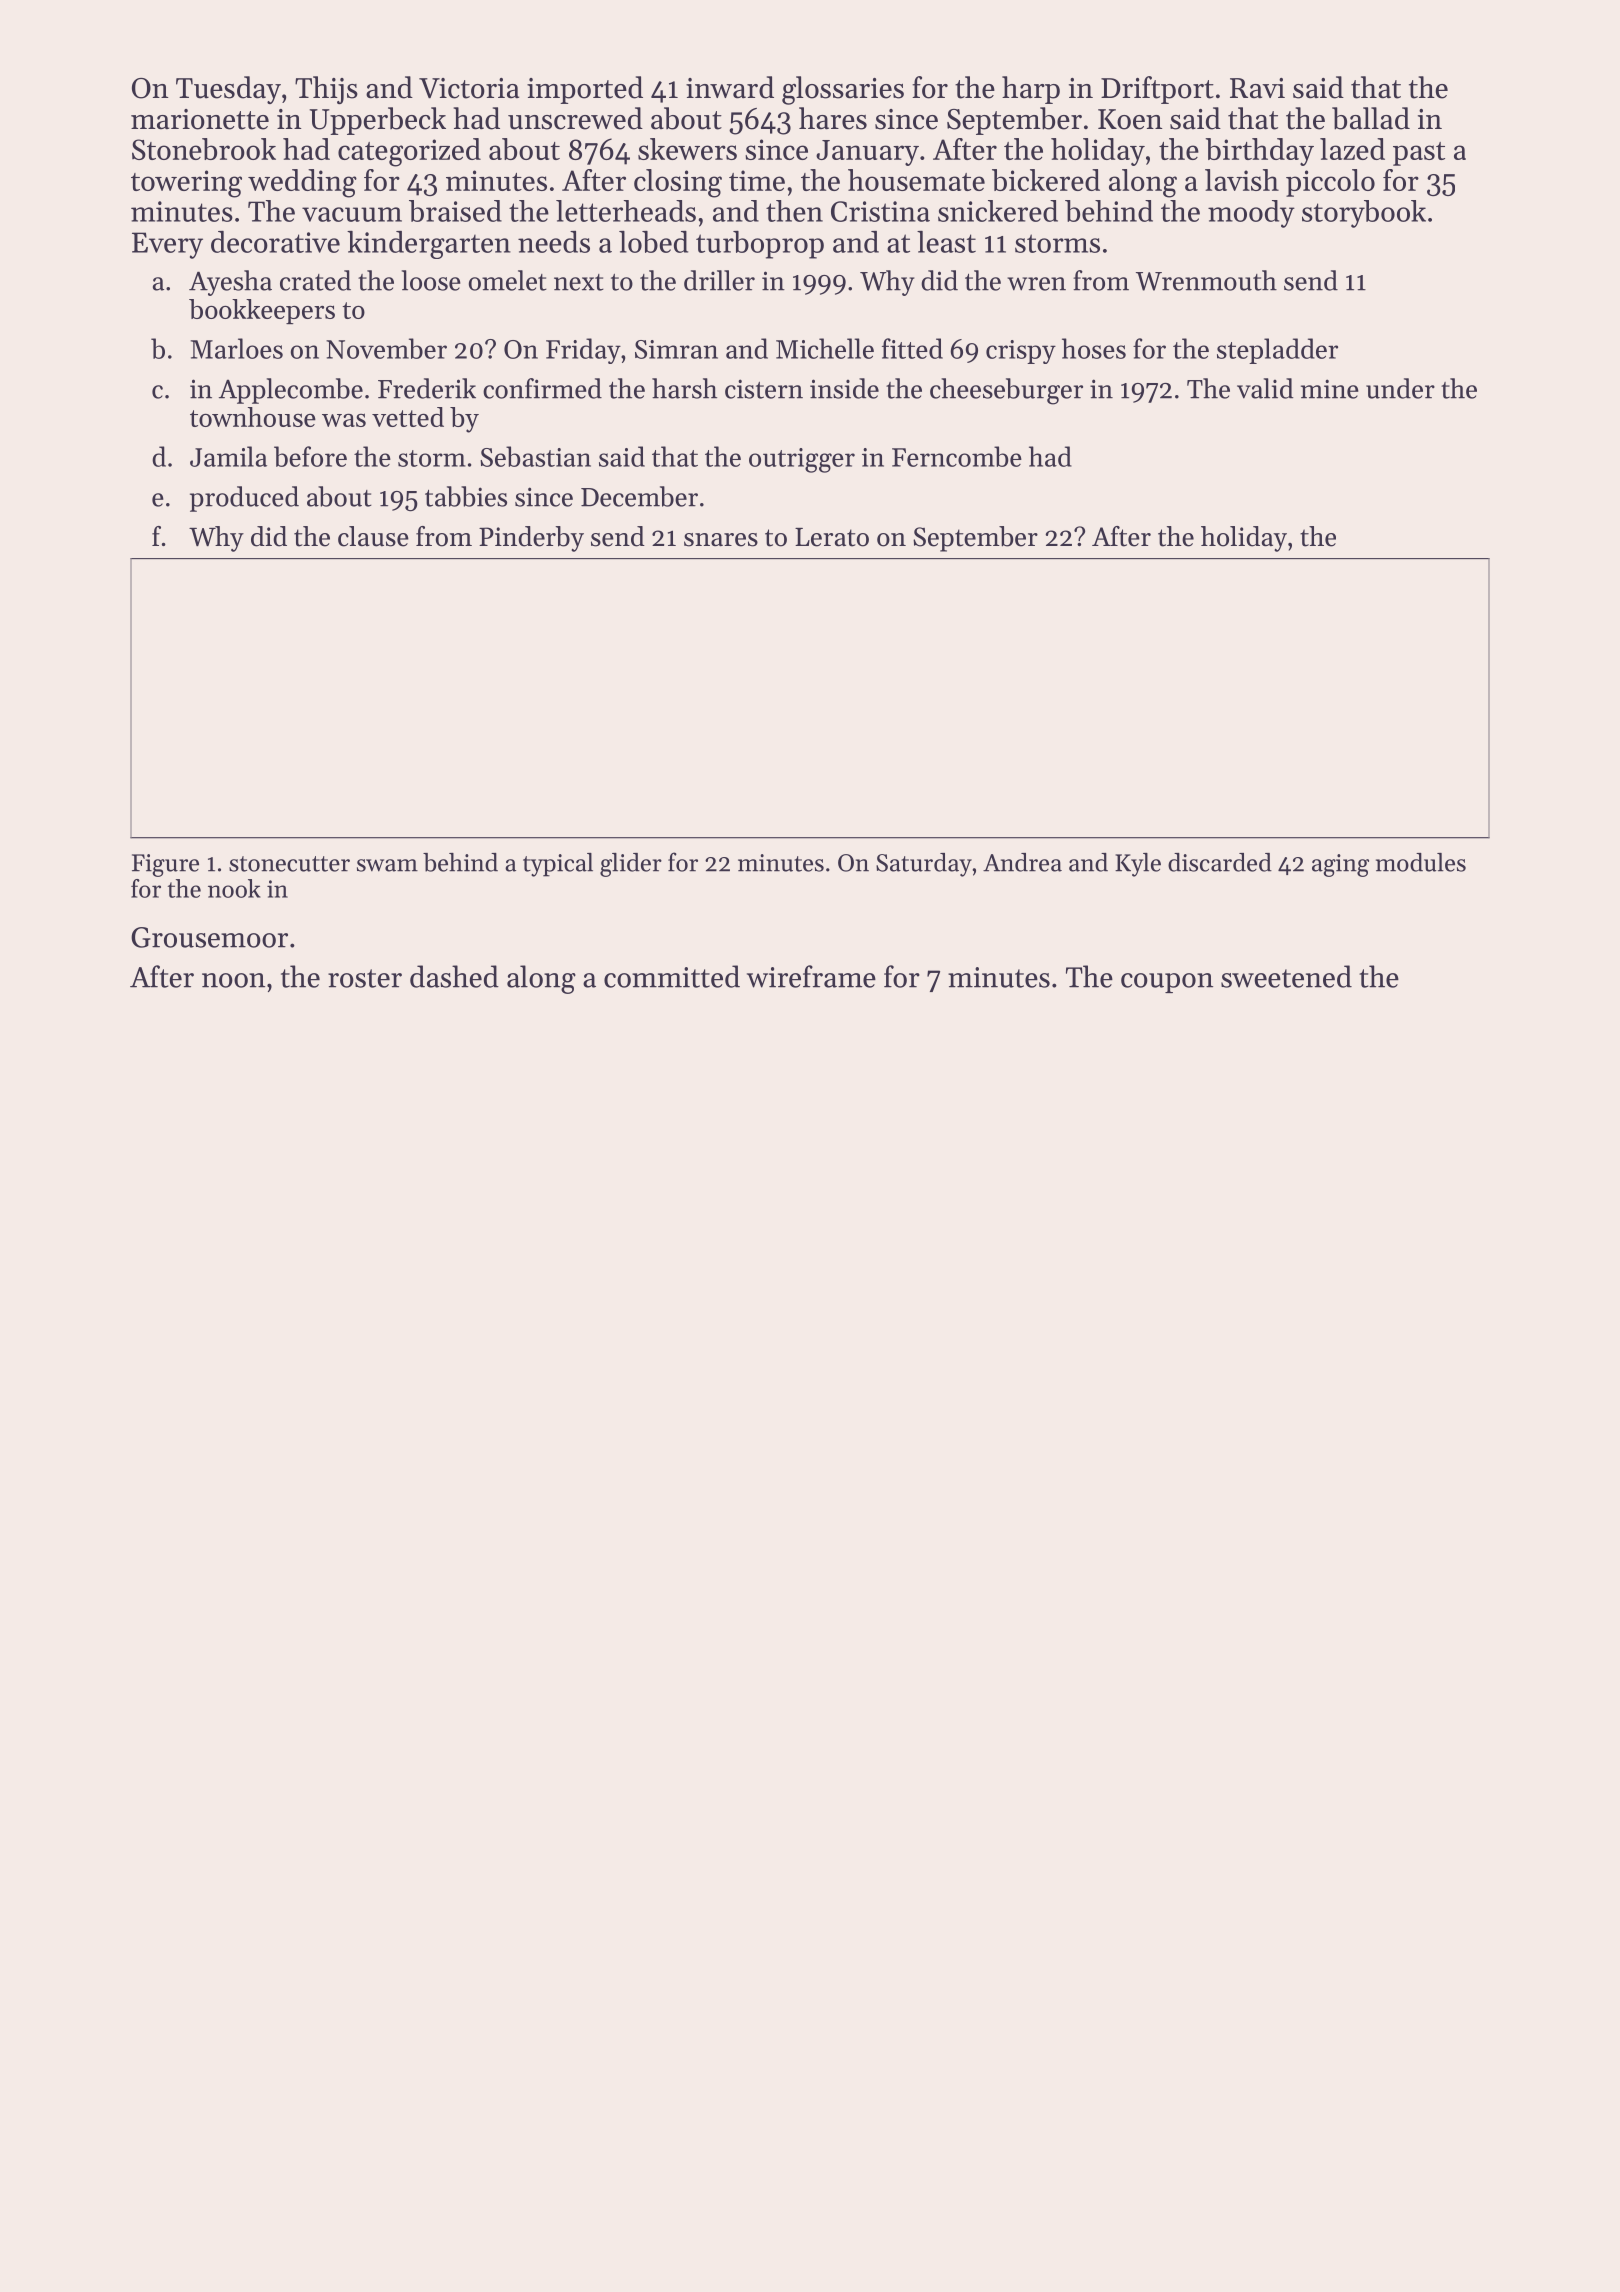 The image size is (1620, 2292). I want to click on committed, so click(672, 976).
